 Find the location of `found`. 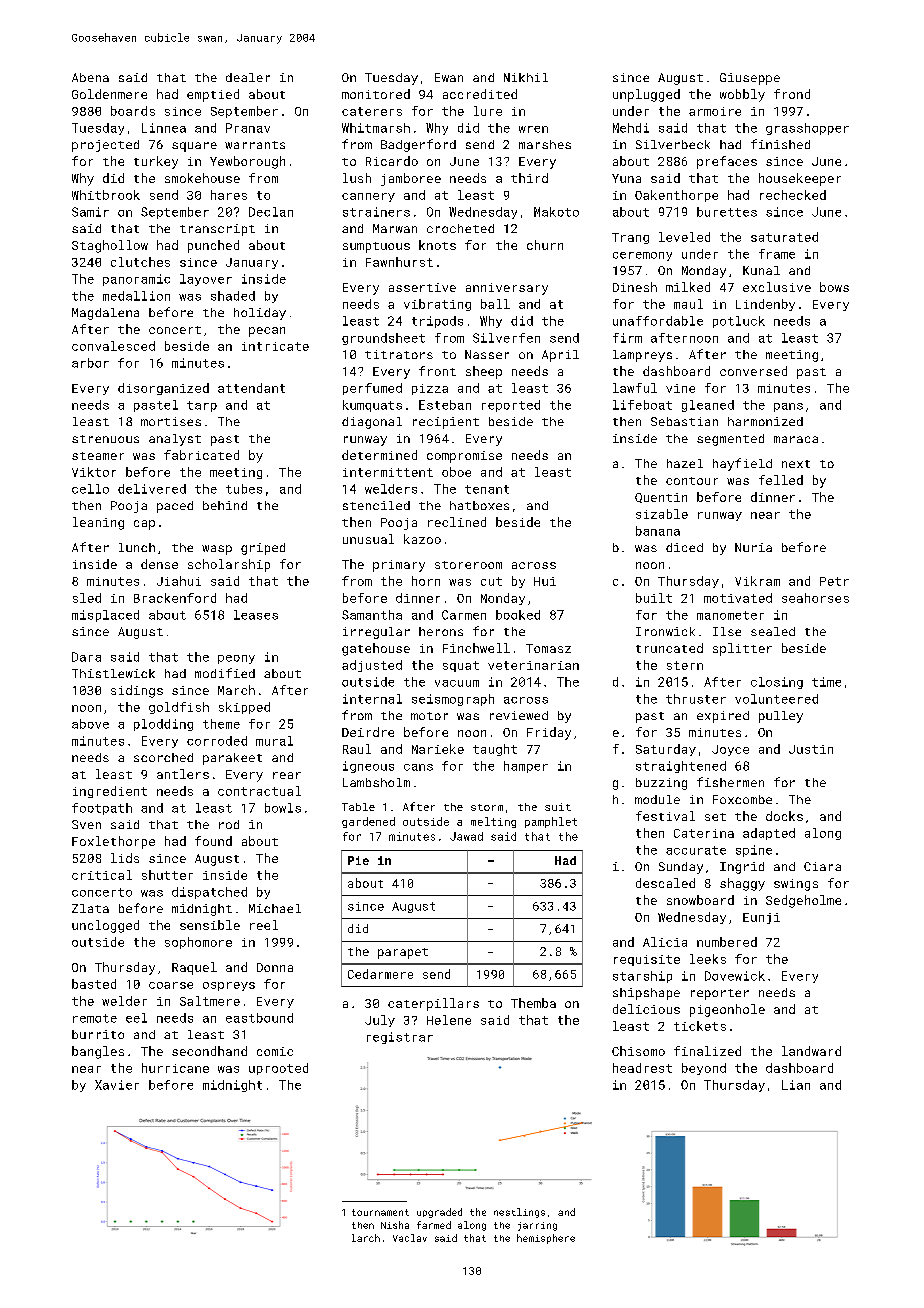

found is located at coordinates (213, 841).
